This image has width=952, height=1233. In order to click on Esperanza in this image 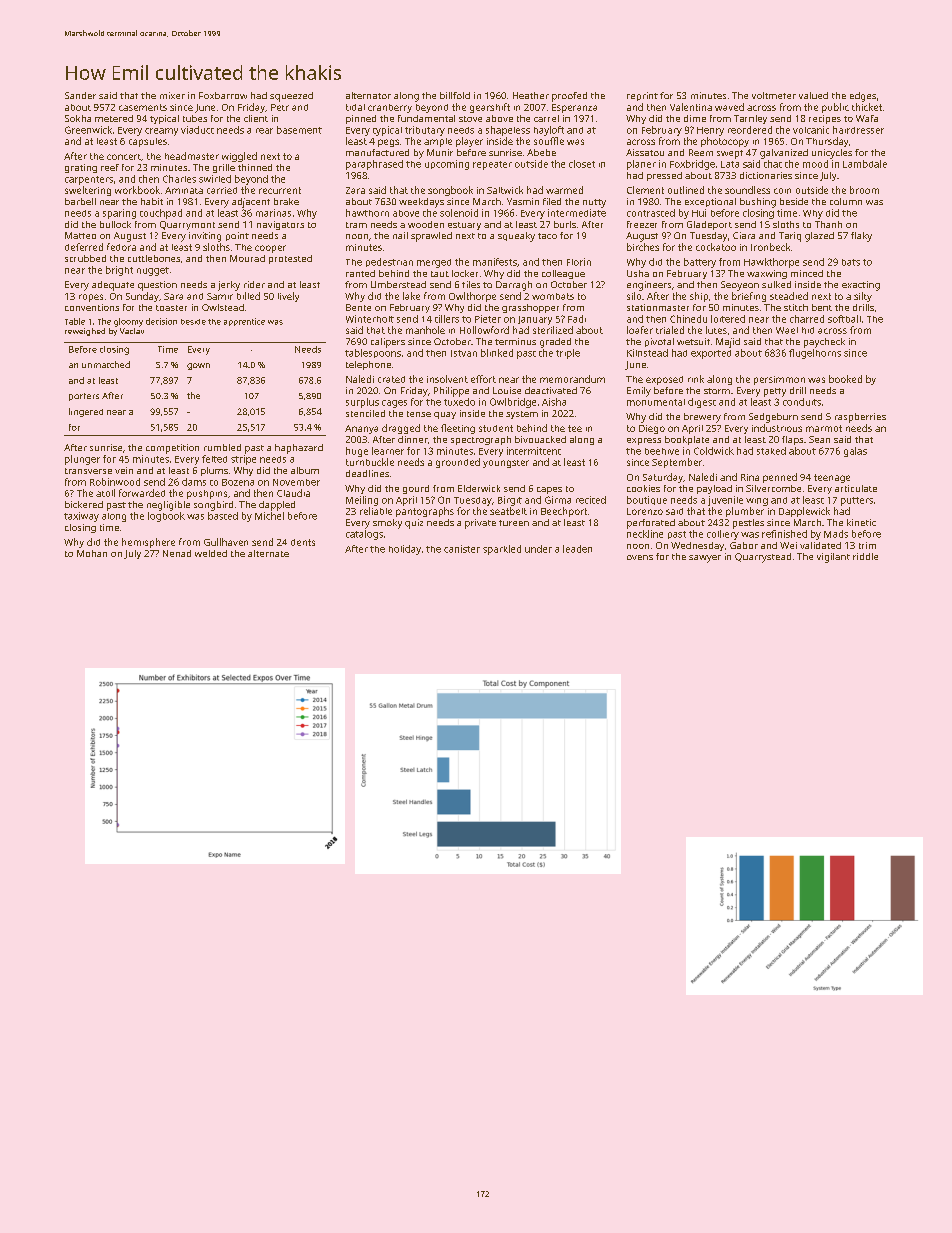, I will do `click(574, 108)`.
